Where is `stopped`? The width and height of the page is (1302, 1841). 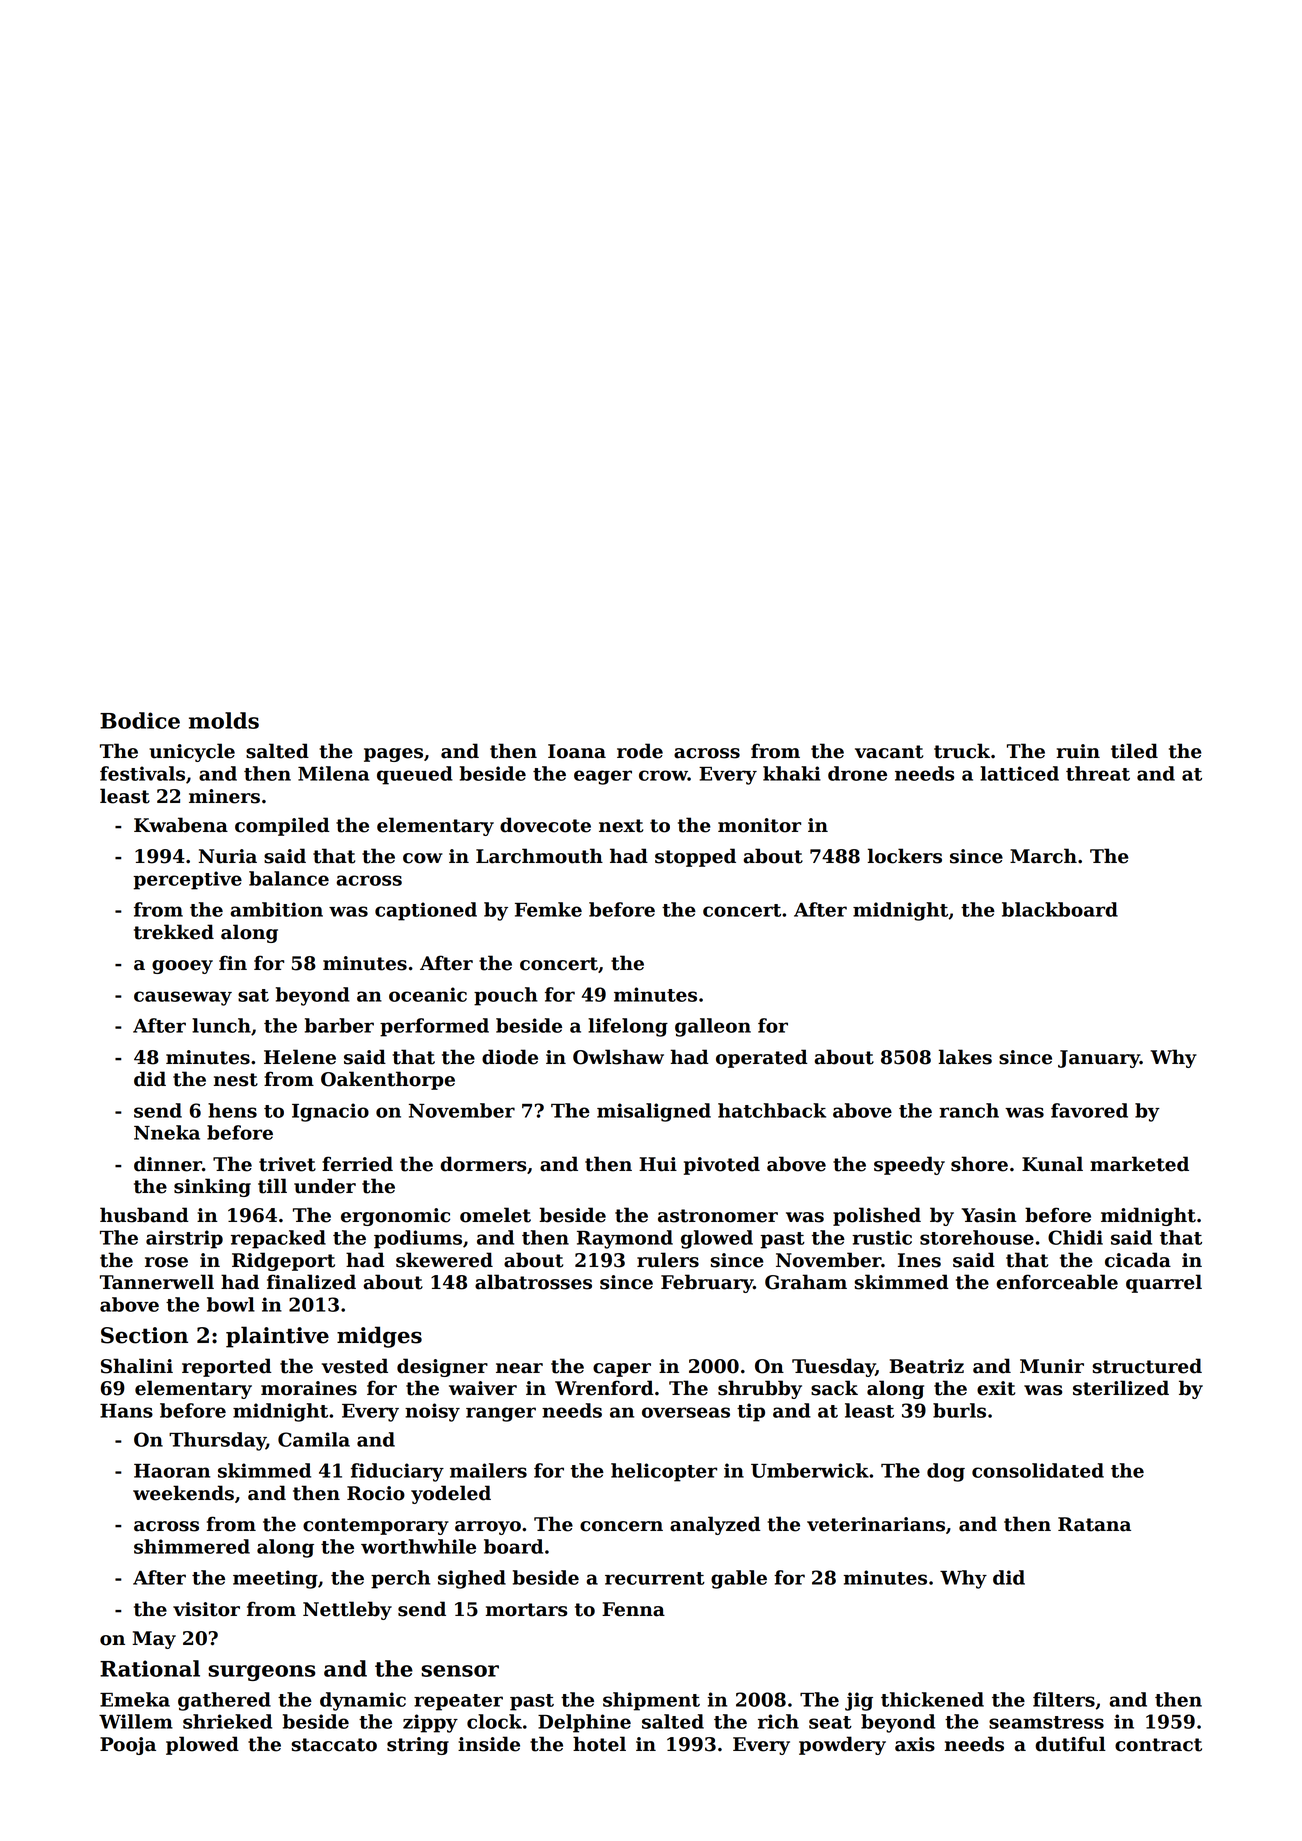 stopped is located at coordinates (695, 857).
